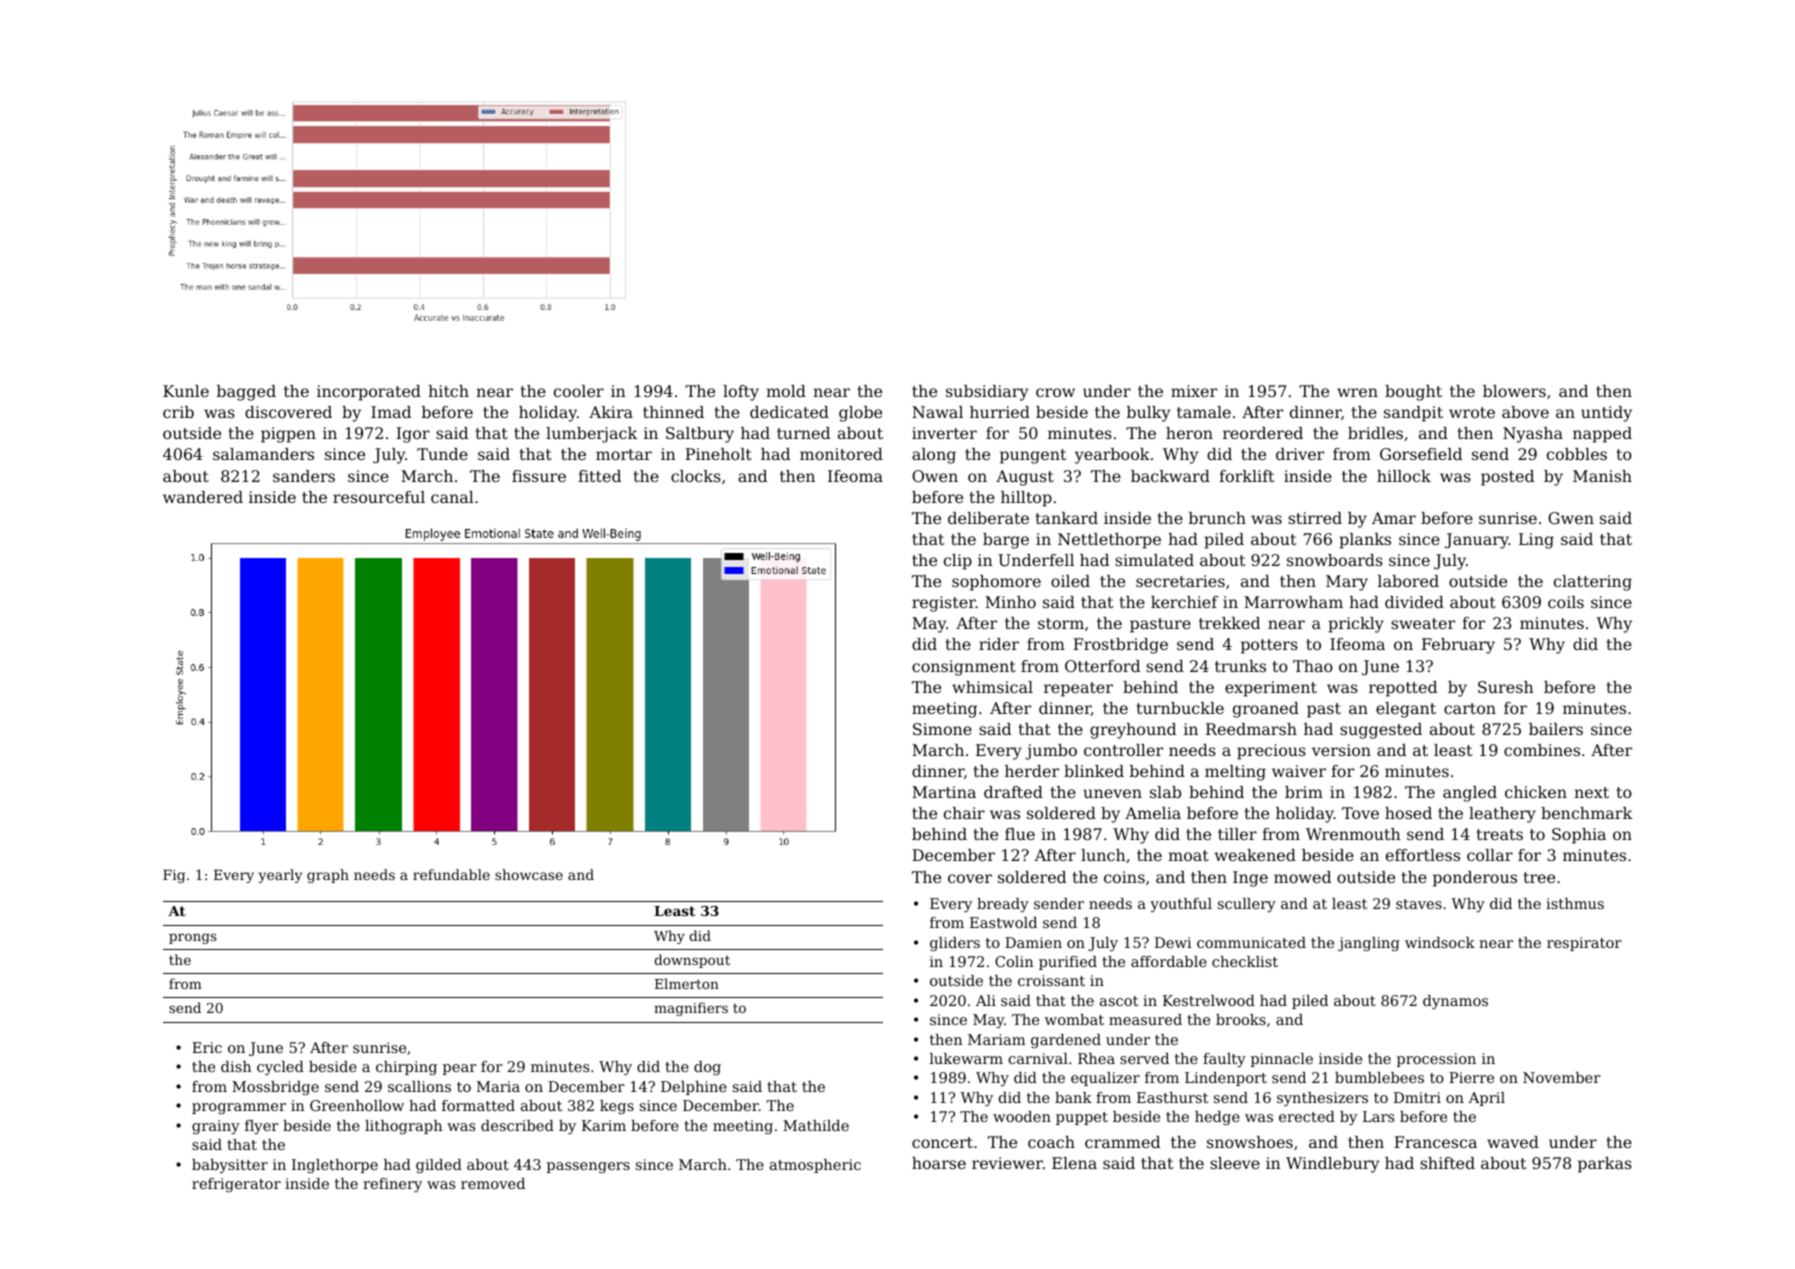 This page has height=1269, width=1795. I want to click on pigpen, so click(288, 435).
